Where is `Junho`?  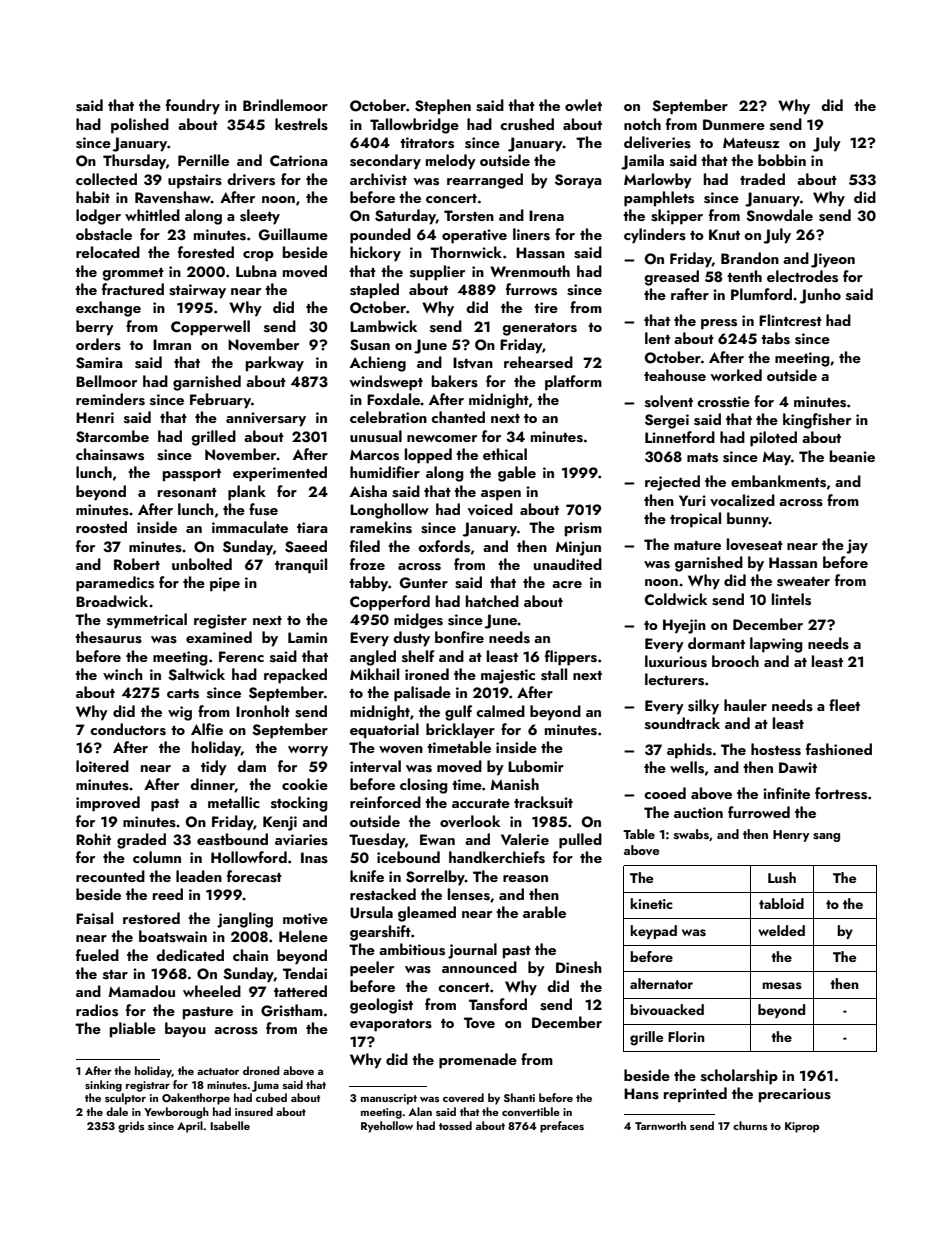 Junho is located at coordinates (820, 296).
